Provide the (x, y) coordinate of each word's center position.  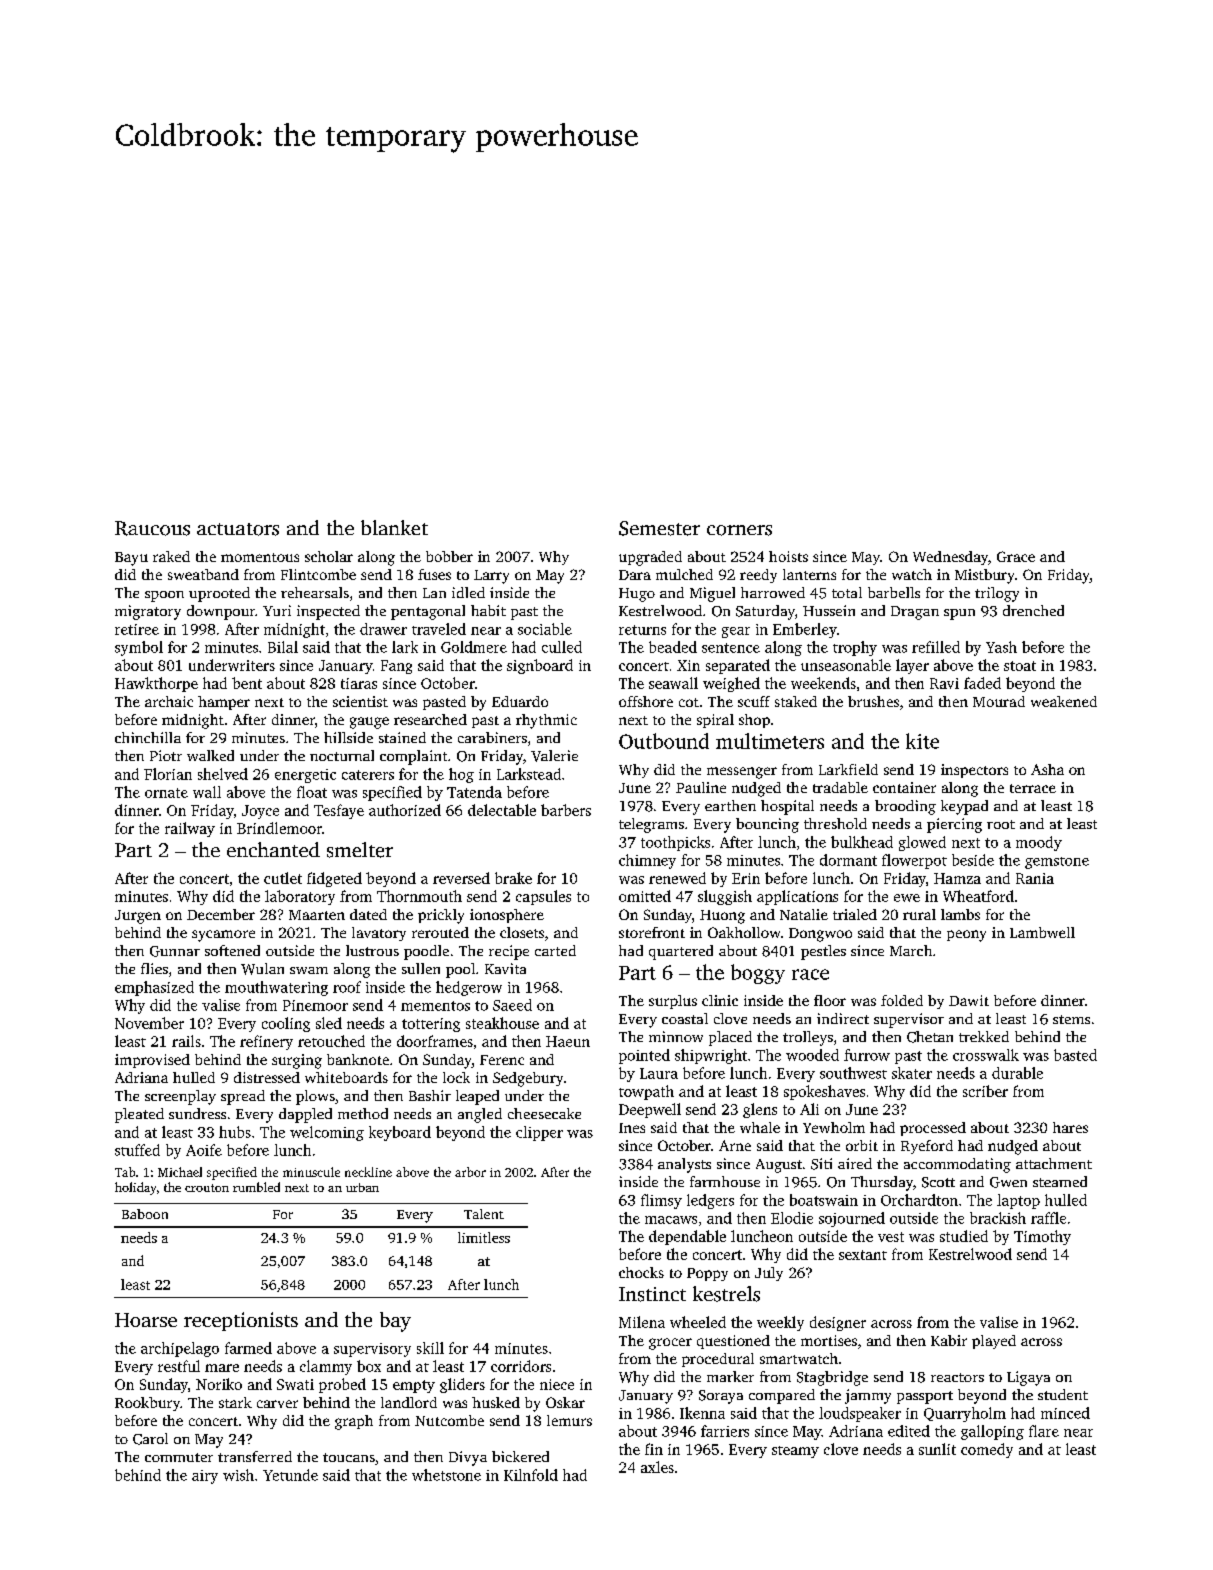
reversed (461, 878)
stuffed (137, 1150)
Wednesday (950, 558)
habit (488, 610)
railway (190, 829)
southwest (853, 1073)
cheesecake (544, 1113)
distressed (267, 1077)
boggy (758, 974)
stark (235, 1402)
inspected (328, 612)
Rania (1035, 878)
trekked (984, 1036)
